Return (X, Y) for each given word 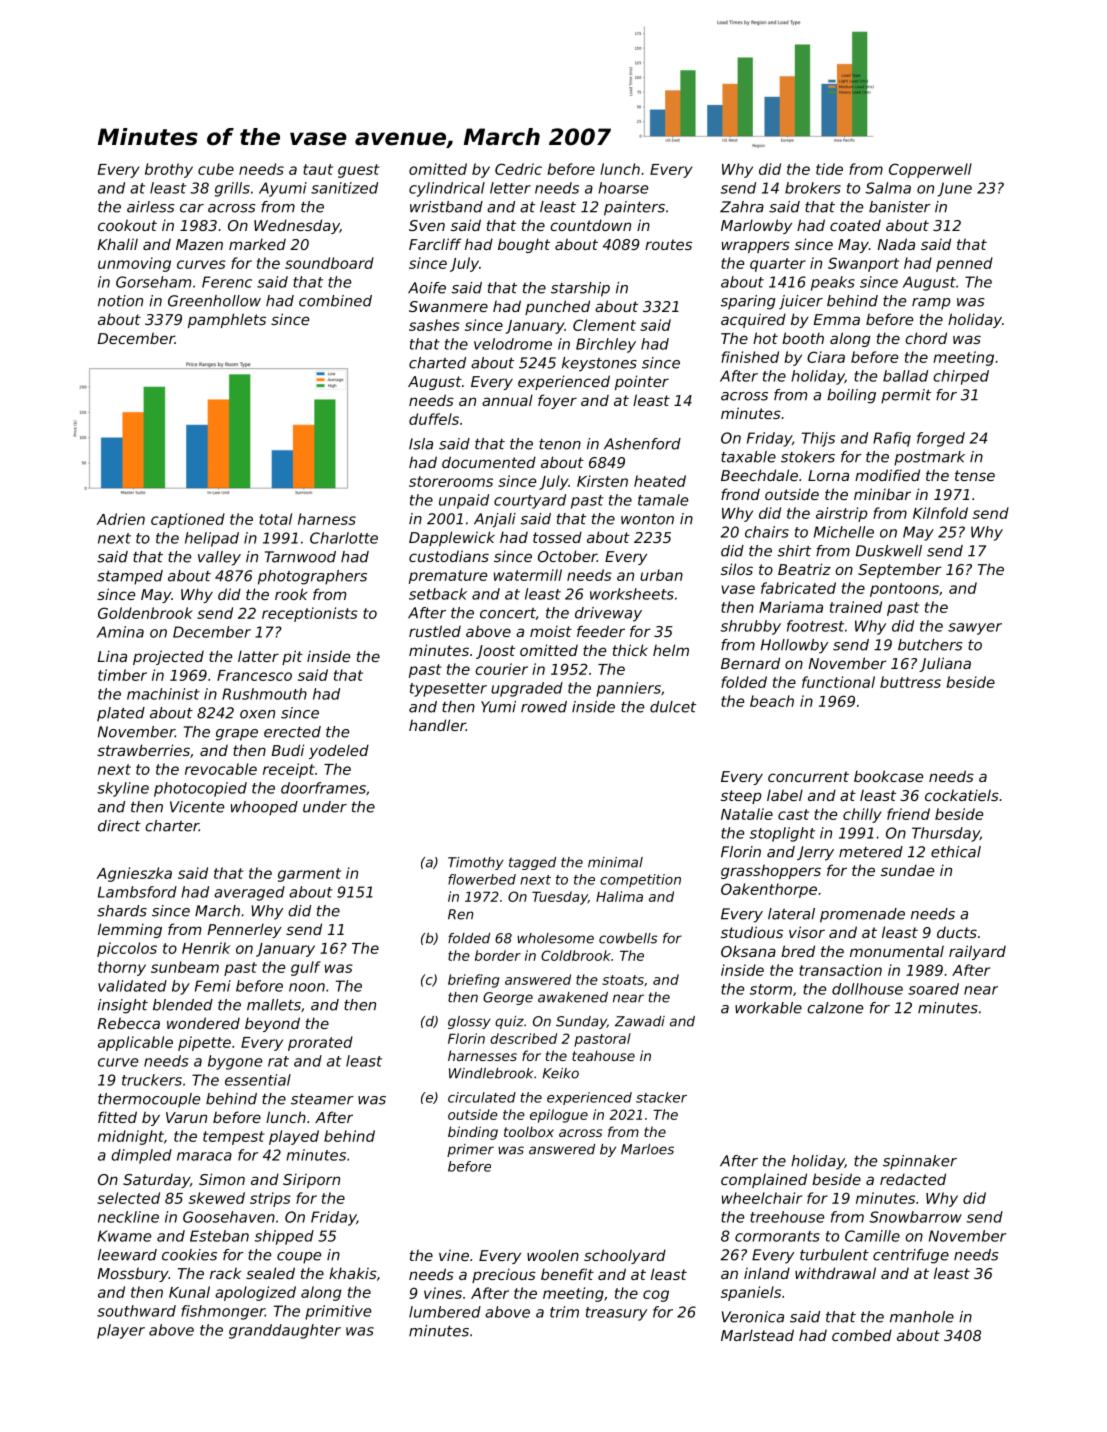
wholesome (555, 938)
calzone (835, 1008)
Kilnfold (940, 513)
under (325, 807)
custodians (449, 556)
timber (122, 675)
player (121, 1331)
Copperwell (930, 170)
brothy (169, 170)
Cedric (518, 169)
